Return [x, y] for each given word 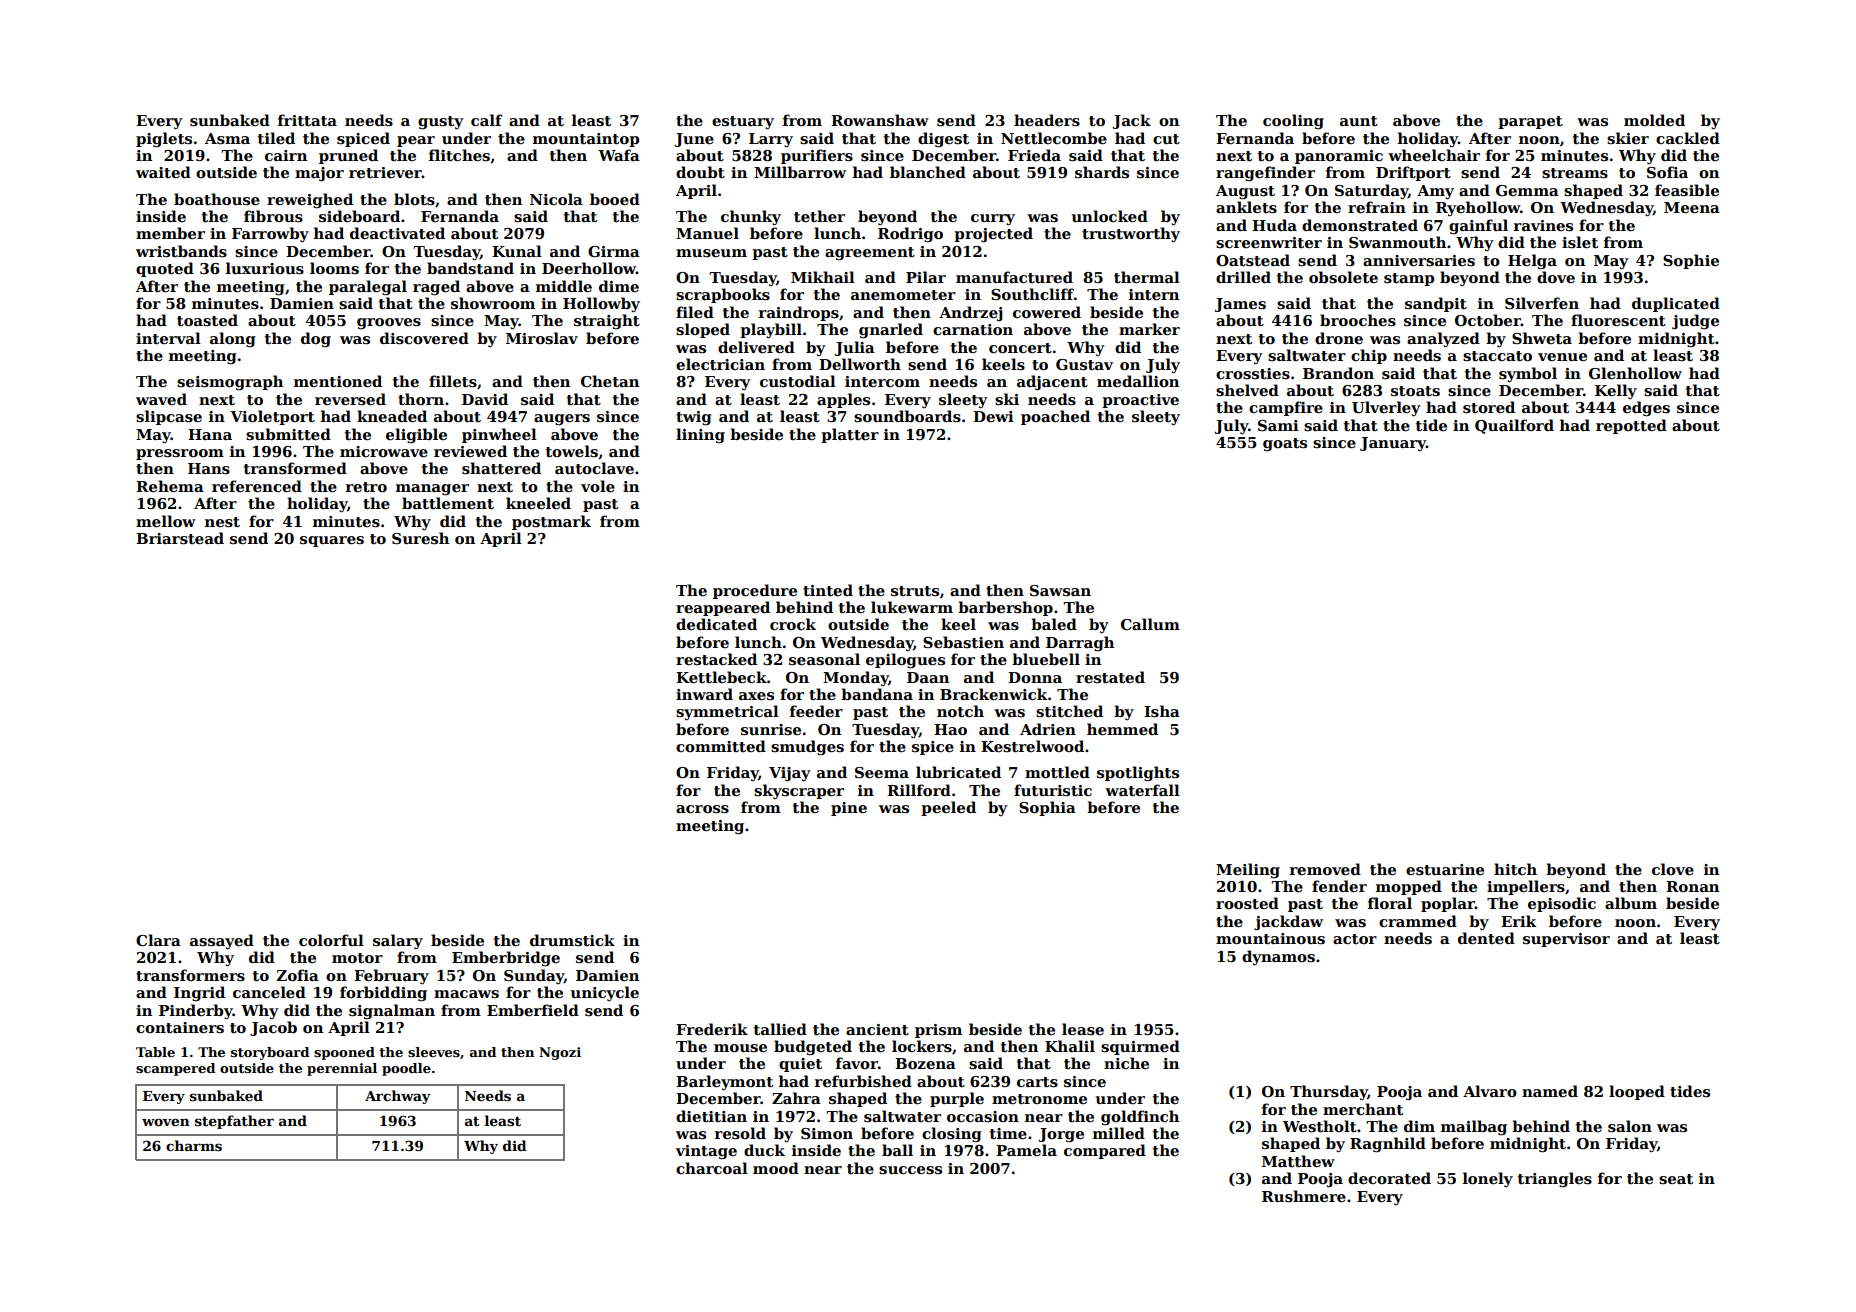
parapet [1530, 122]
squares [332, 541]
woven [166, 1122]
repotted [1631, 426]
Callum [1150, 624]
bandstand [470, 268]
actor [1355, 939]
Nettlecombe [1054, 138]
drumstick [572, 940]
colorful [331, 940]
